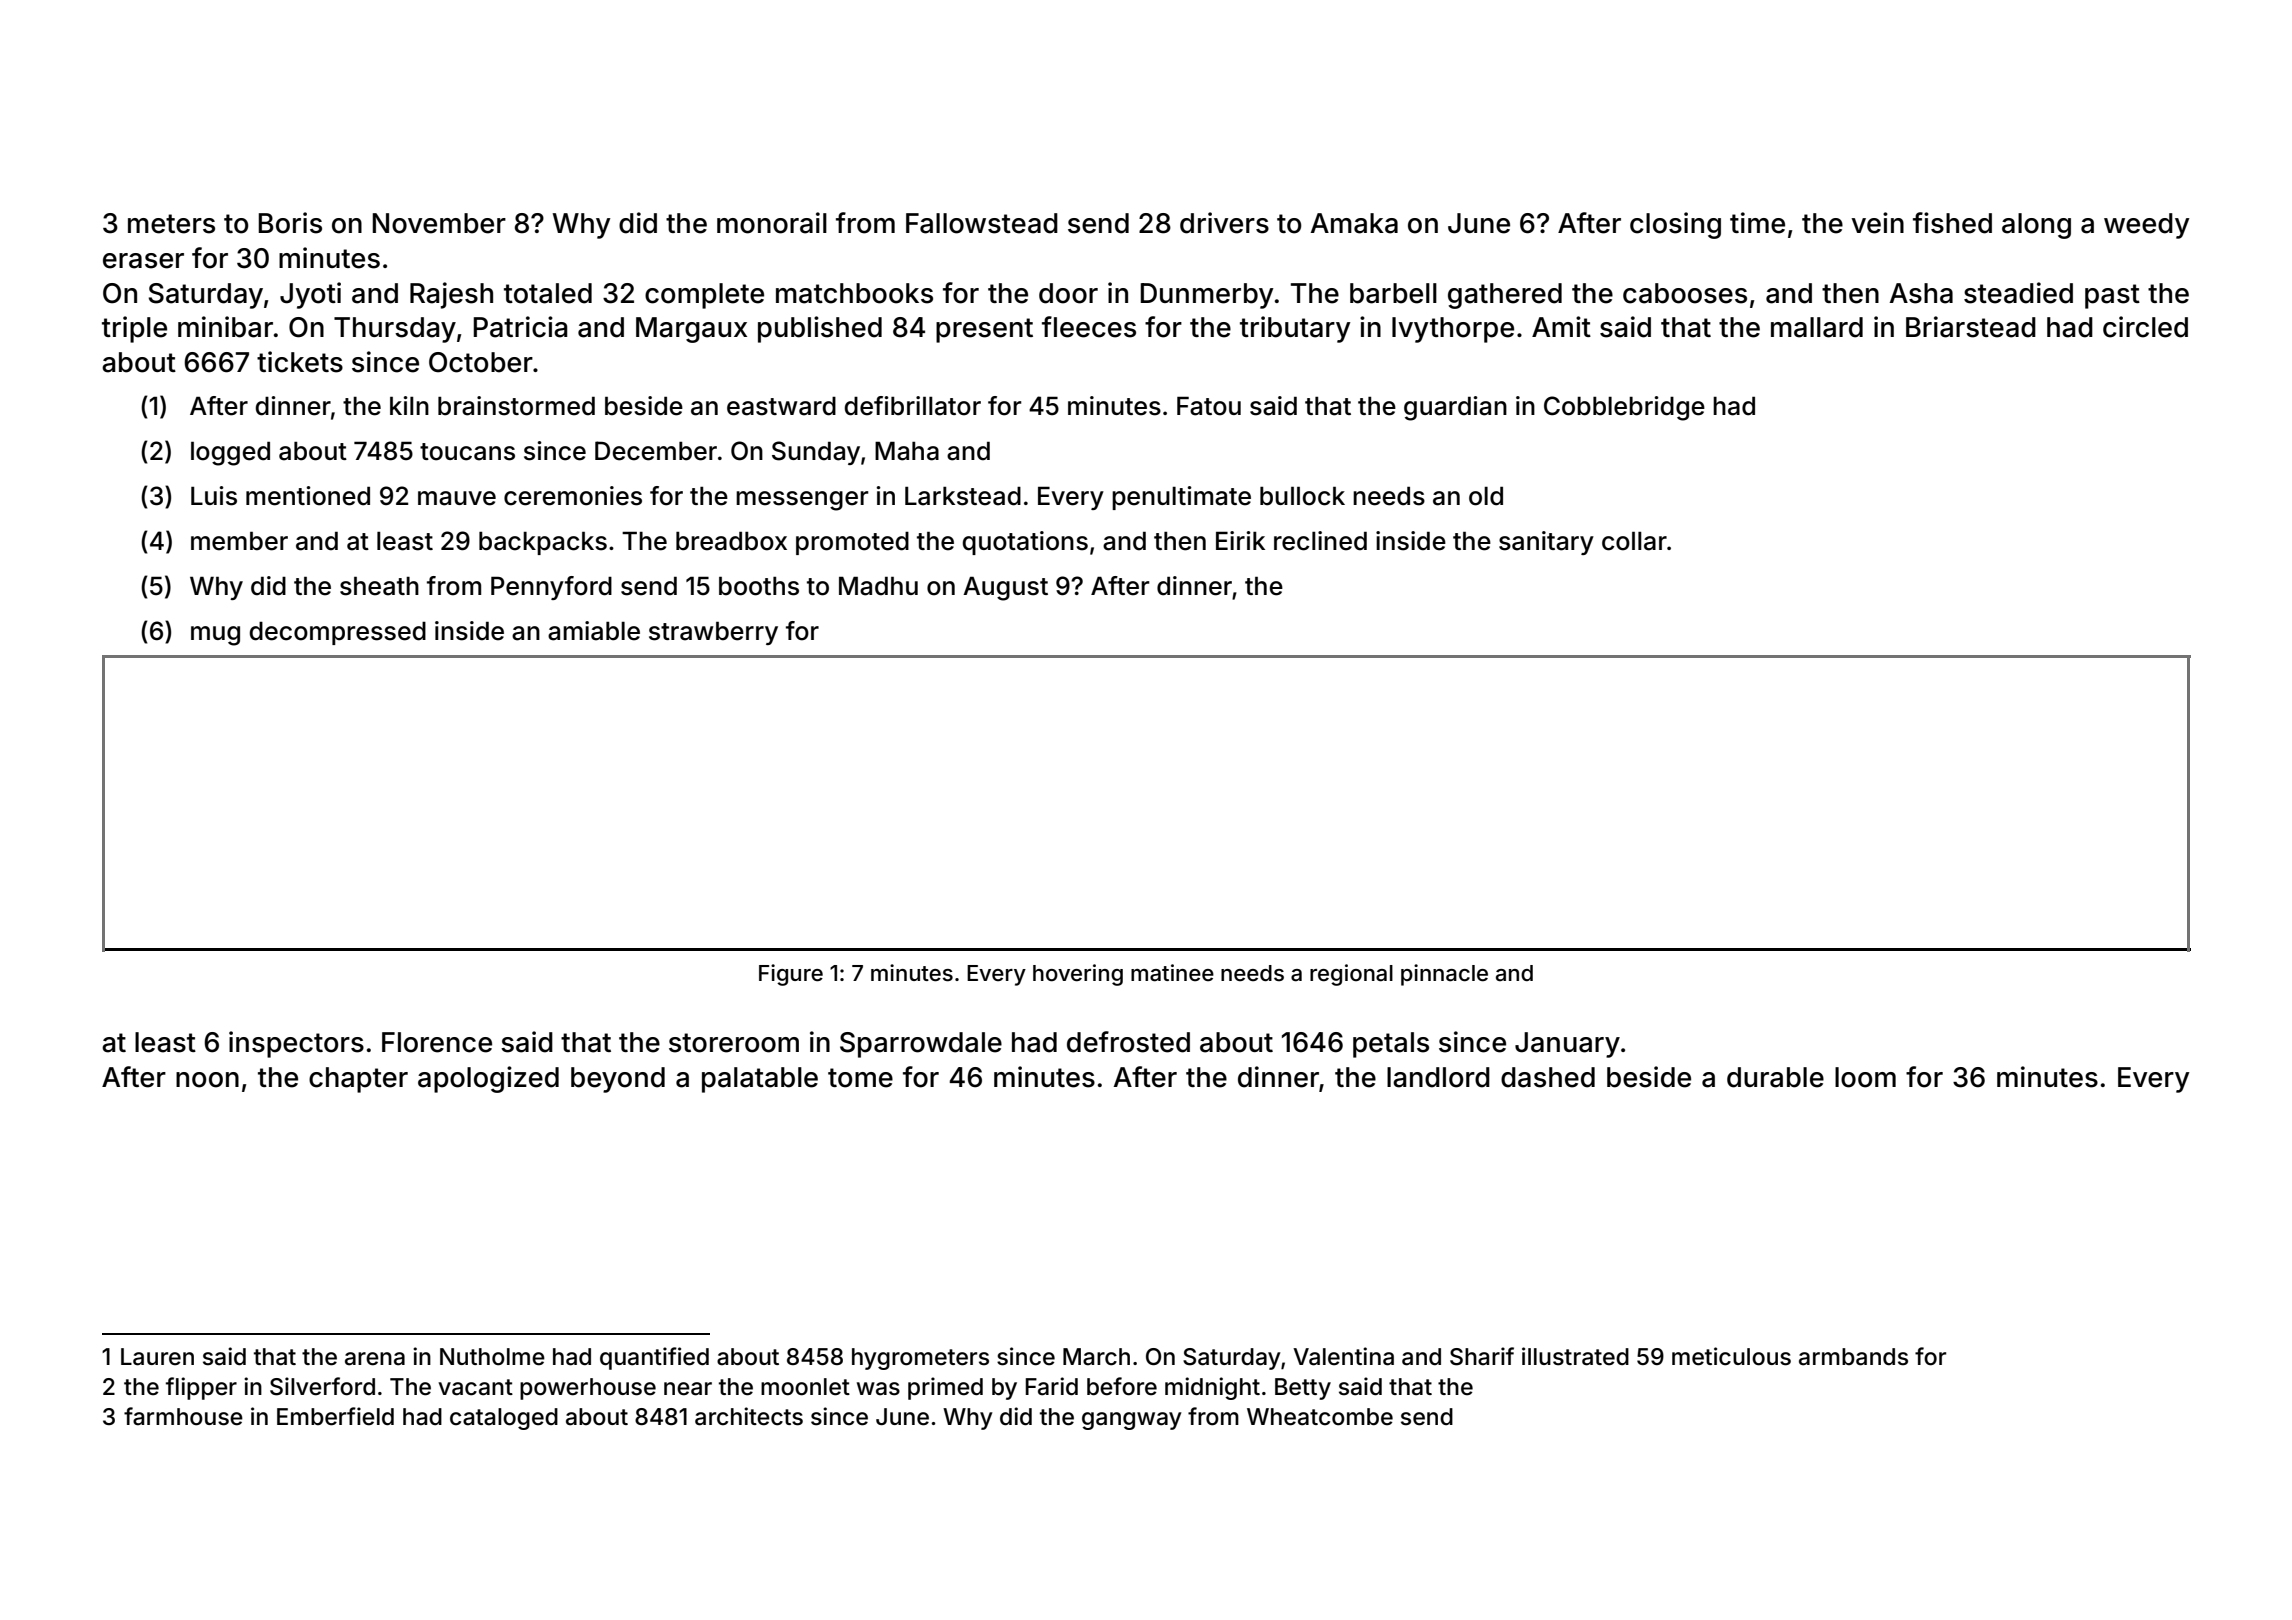 Image resolution: width=2292 pixels, height=1620 pixels. I want to click on Figure, so click(791, 975).
